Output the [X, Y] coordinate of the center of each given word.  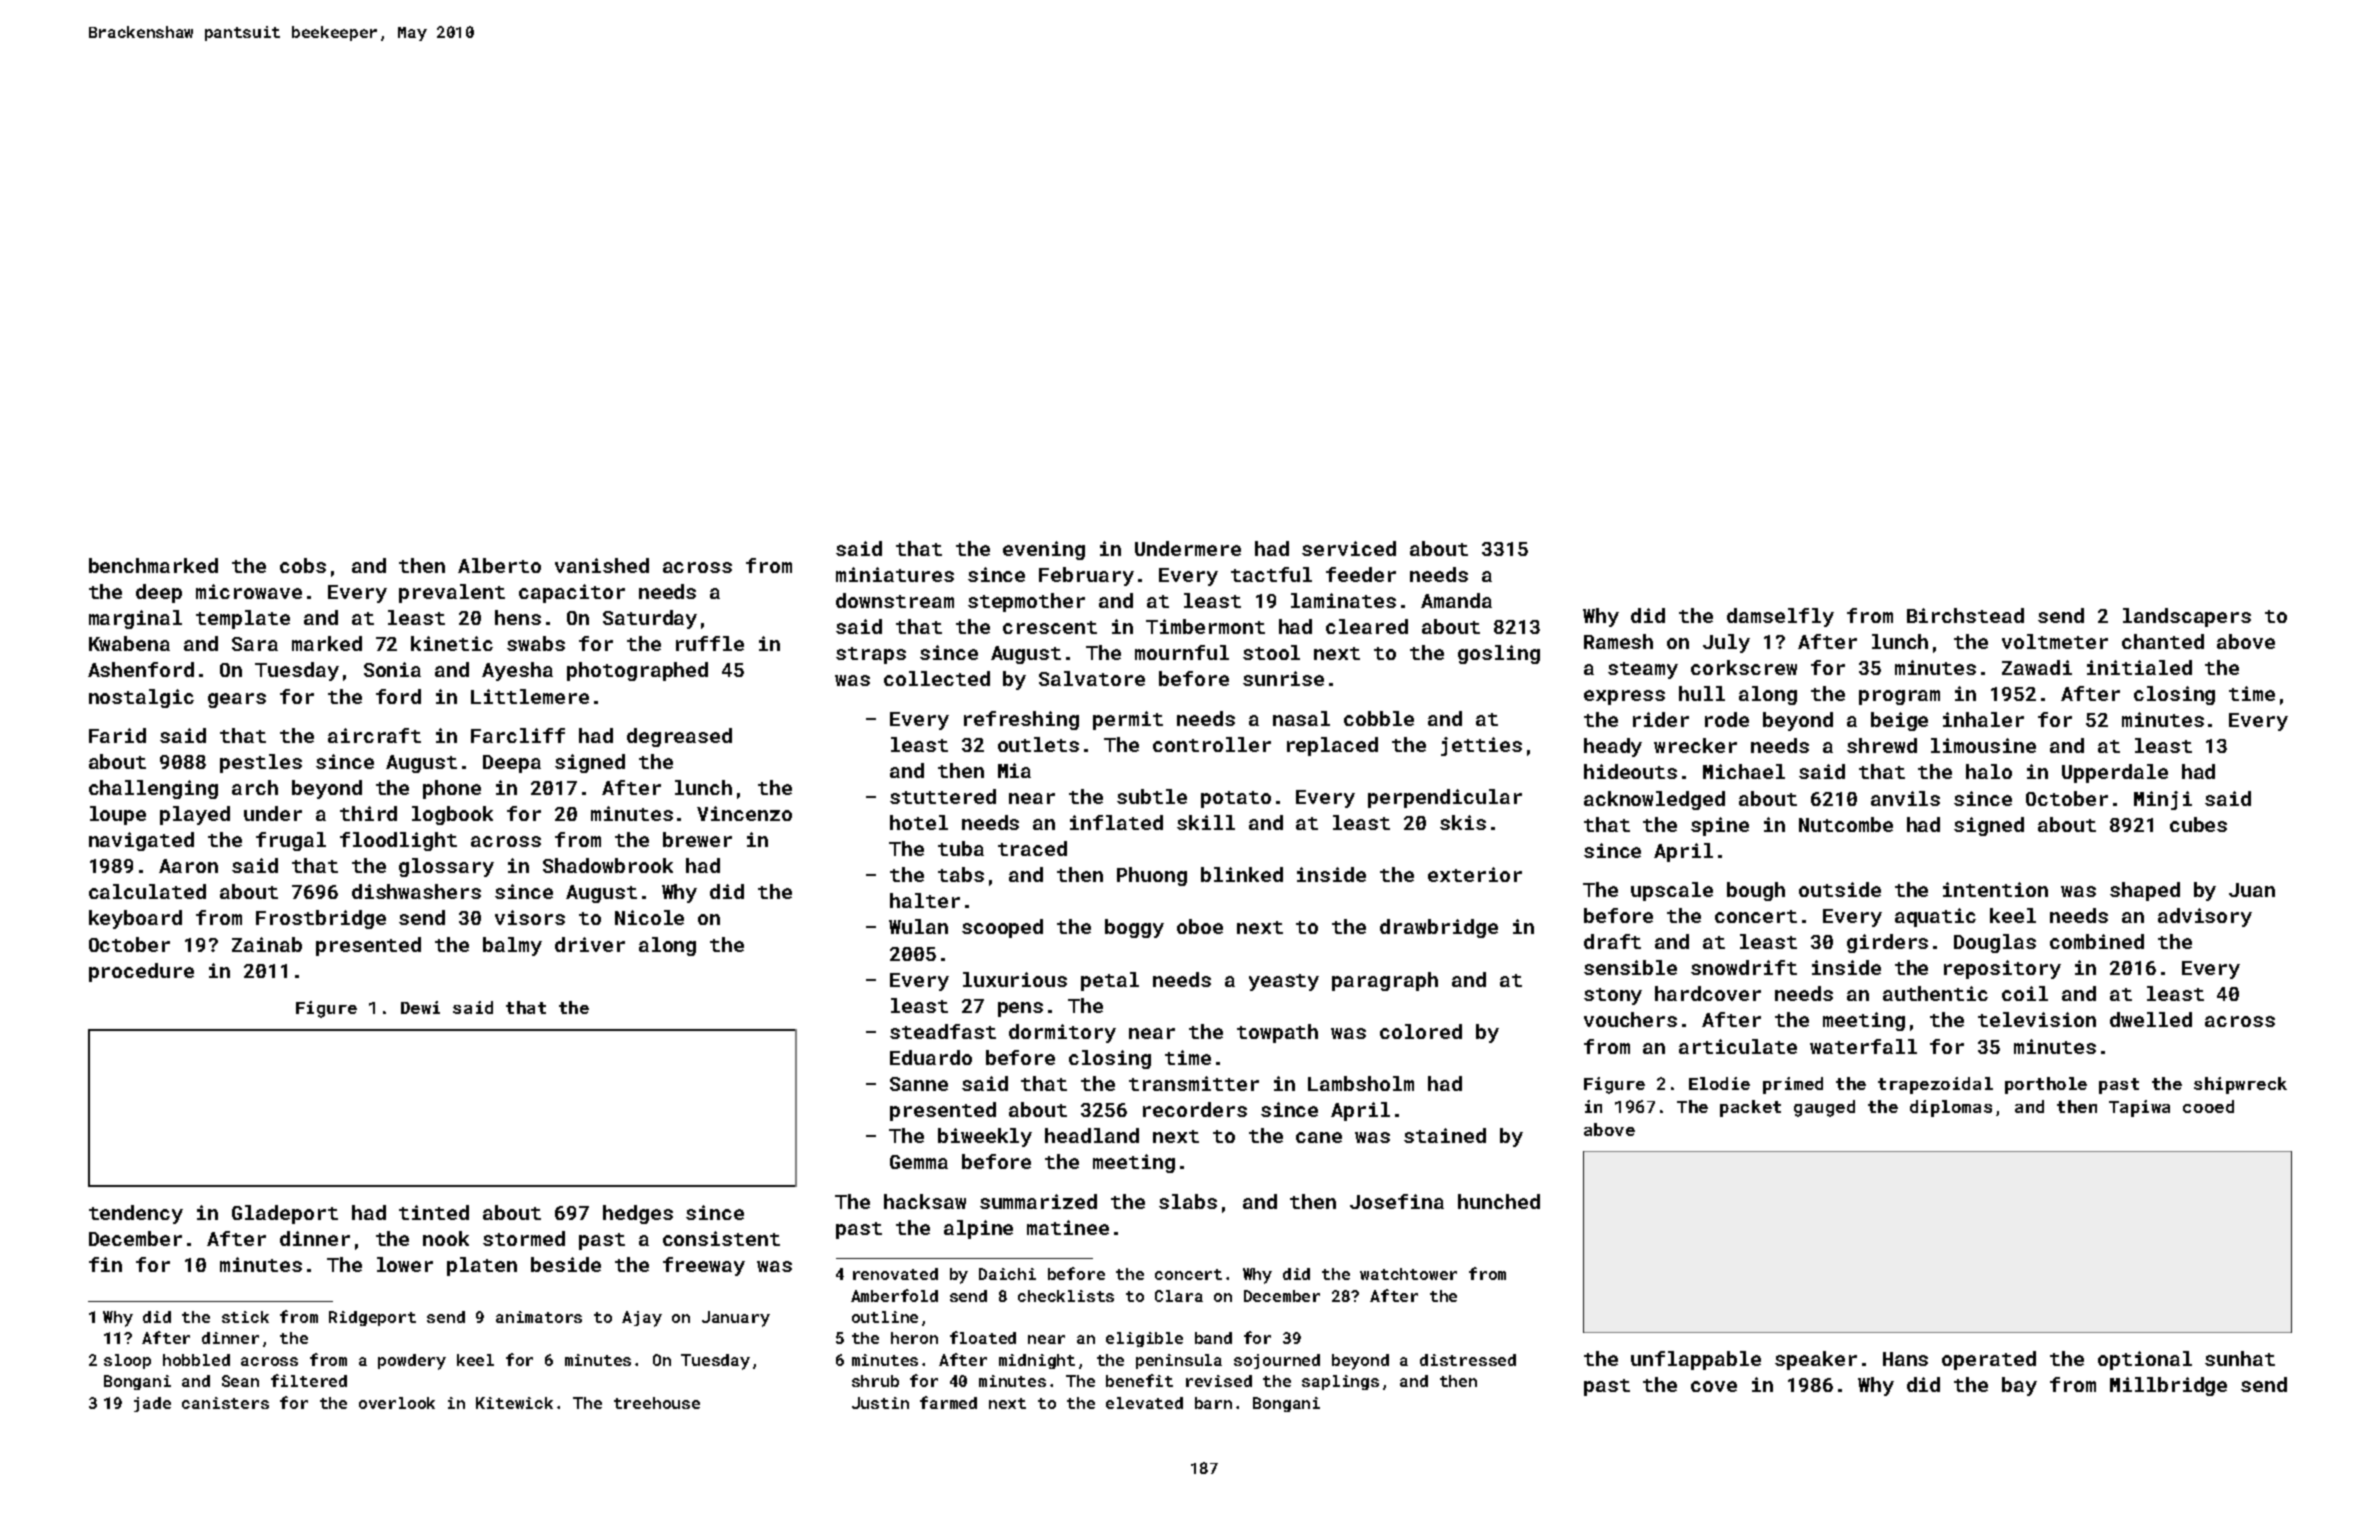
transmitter [1194, 1083]
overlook [397, 1403]
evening [1044, 550]
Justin [880, 1403]
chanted [2163, 641]
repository [2002, 969]
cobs [303, 565]
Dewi [420, 1007]
